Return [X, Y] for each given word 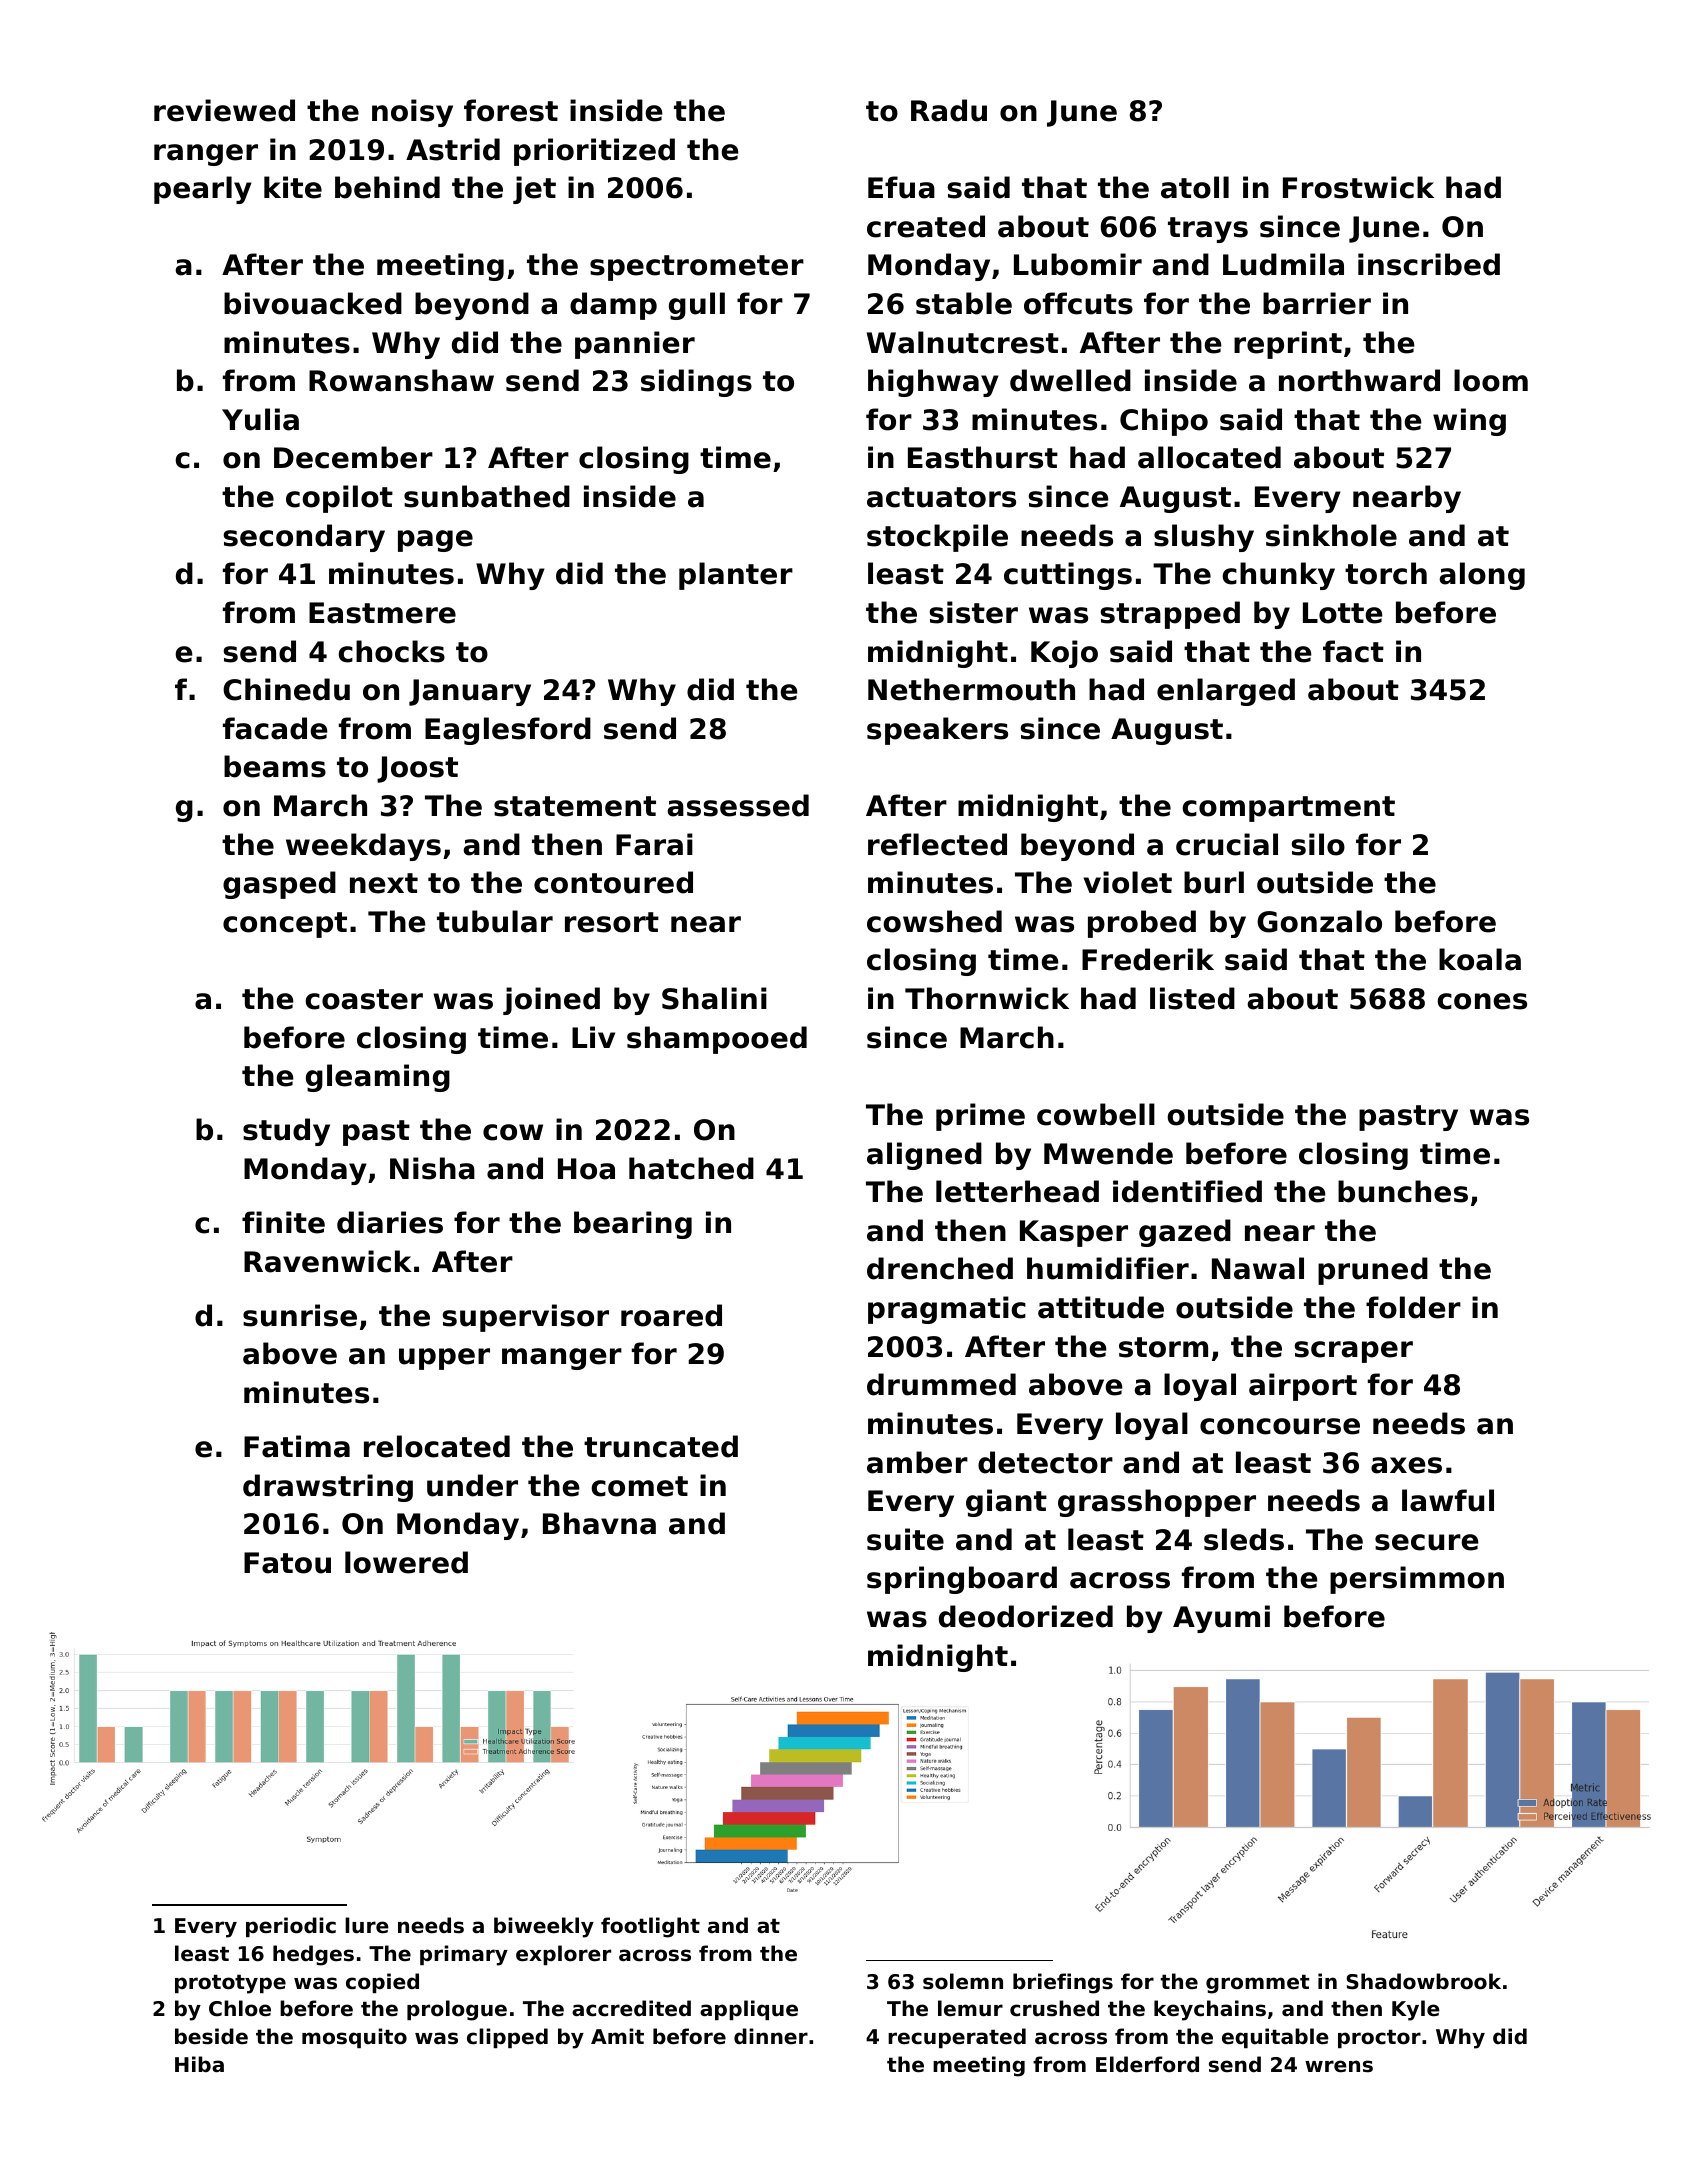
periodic [291, 1927]
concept [285, 925]
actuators [941, 497]
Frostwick [1358, 187]
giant [1006, 1503]
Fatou [287, 1563]
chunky [1278, 576]
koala [1480, 959]
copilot [339, 499]
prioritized [594, 152]
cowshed [934, 921]
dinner [771, 2036]
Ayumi [1221, 1619]
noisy [412, 113]
